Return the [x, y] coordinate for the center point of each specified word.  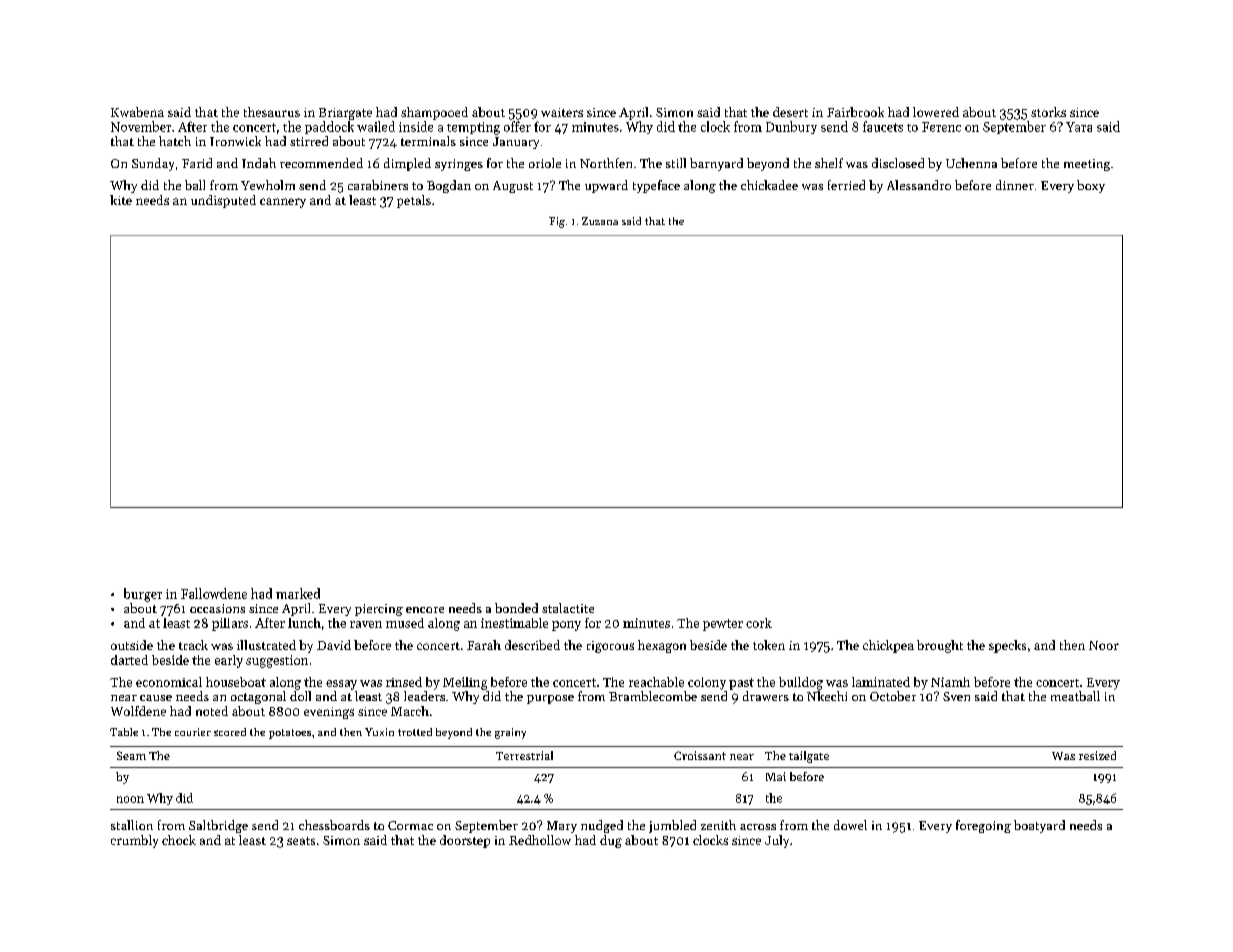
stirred [309, 141]
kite [121, 200]
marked [298, 593]
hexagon [662, 646]
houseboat [236, 682]
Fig [557, 222]
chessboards [334, 825]
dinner [1015, 185]
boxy [1091, 186]
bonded [516, 608]
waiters [562, 112]
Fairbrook [855, 112]
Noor [1104, 645]
